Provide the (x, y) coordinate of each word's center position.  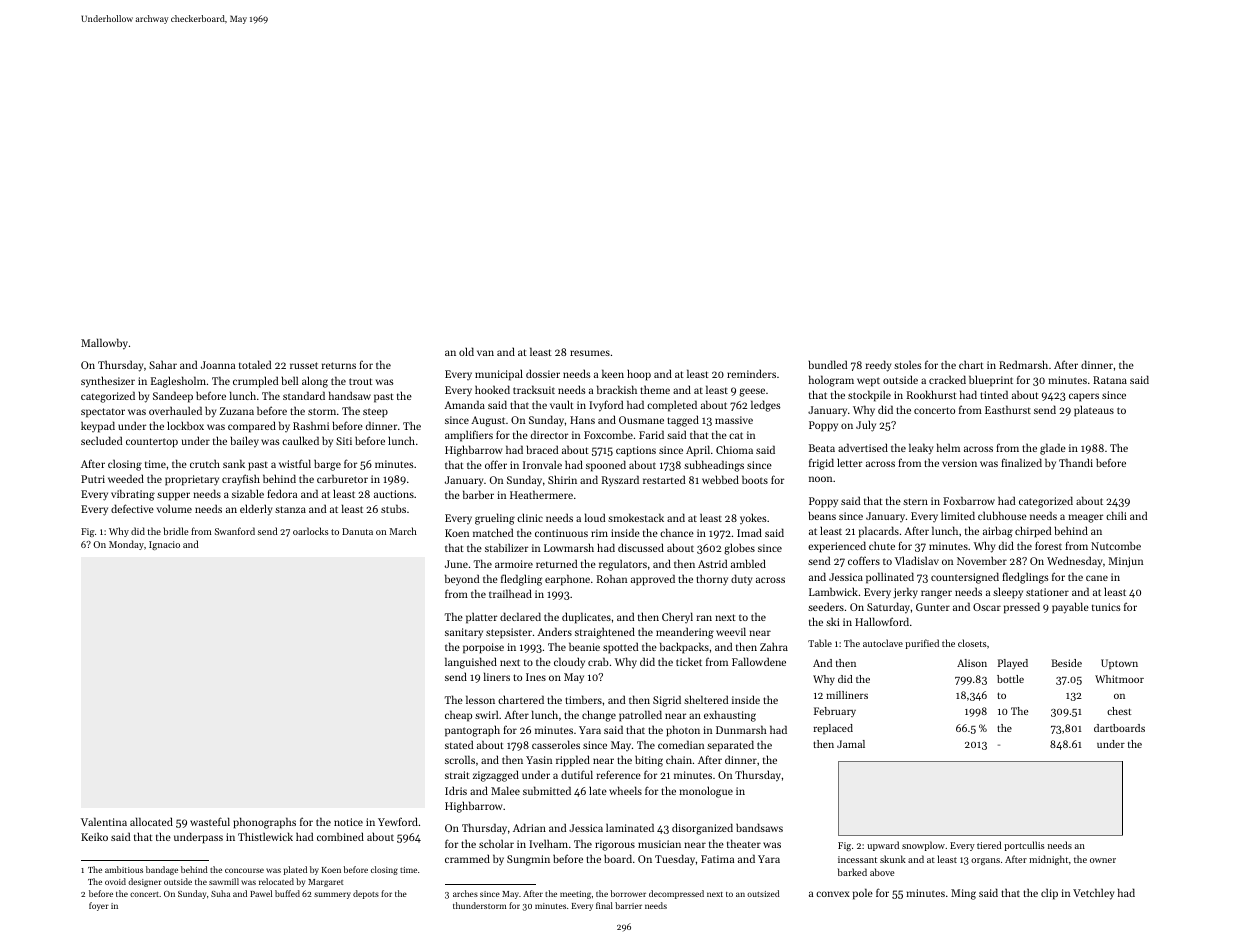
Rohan (612, 578)
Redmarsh (1023, 364)
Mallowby (104, 344)
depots (366, 894)
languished (471, 663)
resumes (590, 353)
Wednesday (1074, 562)
